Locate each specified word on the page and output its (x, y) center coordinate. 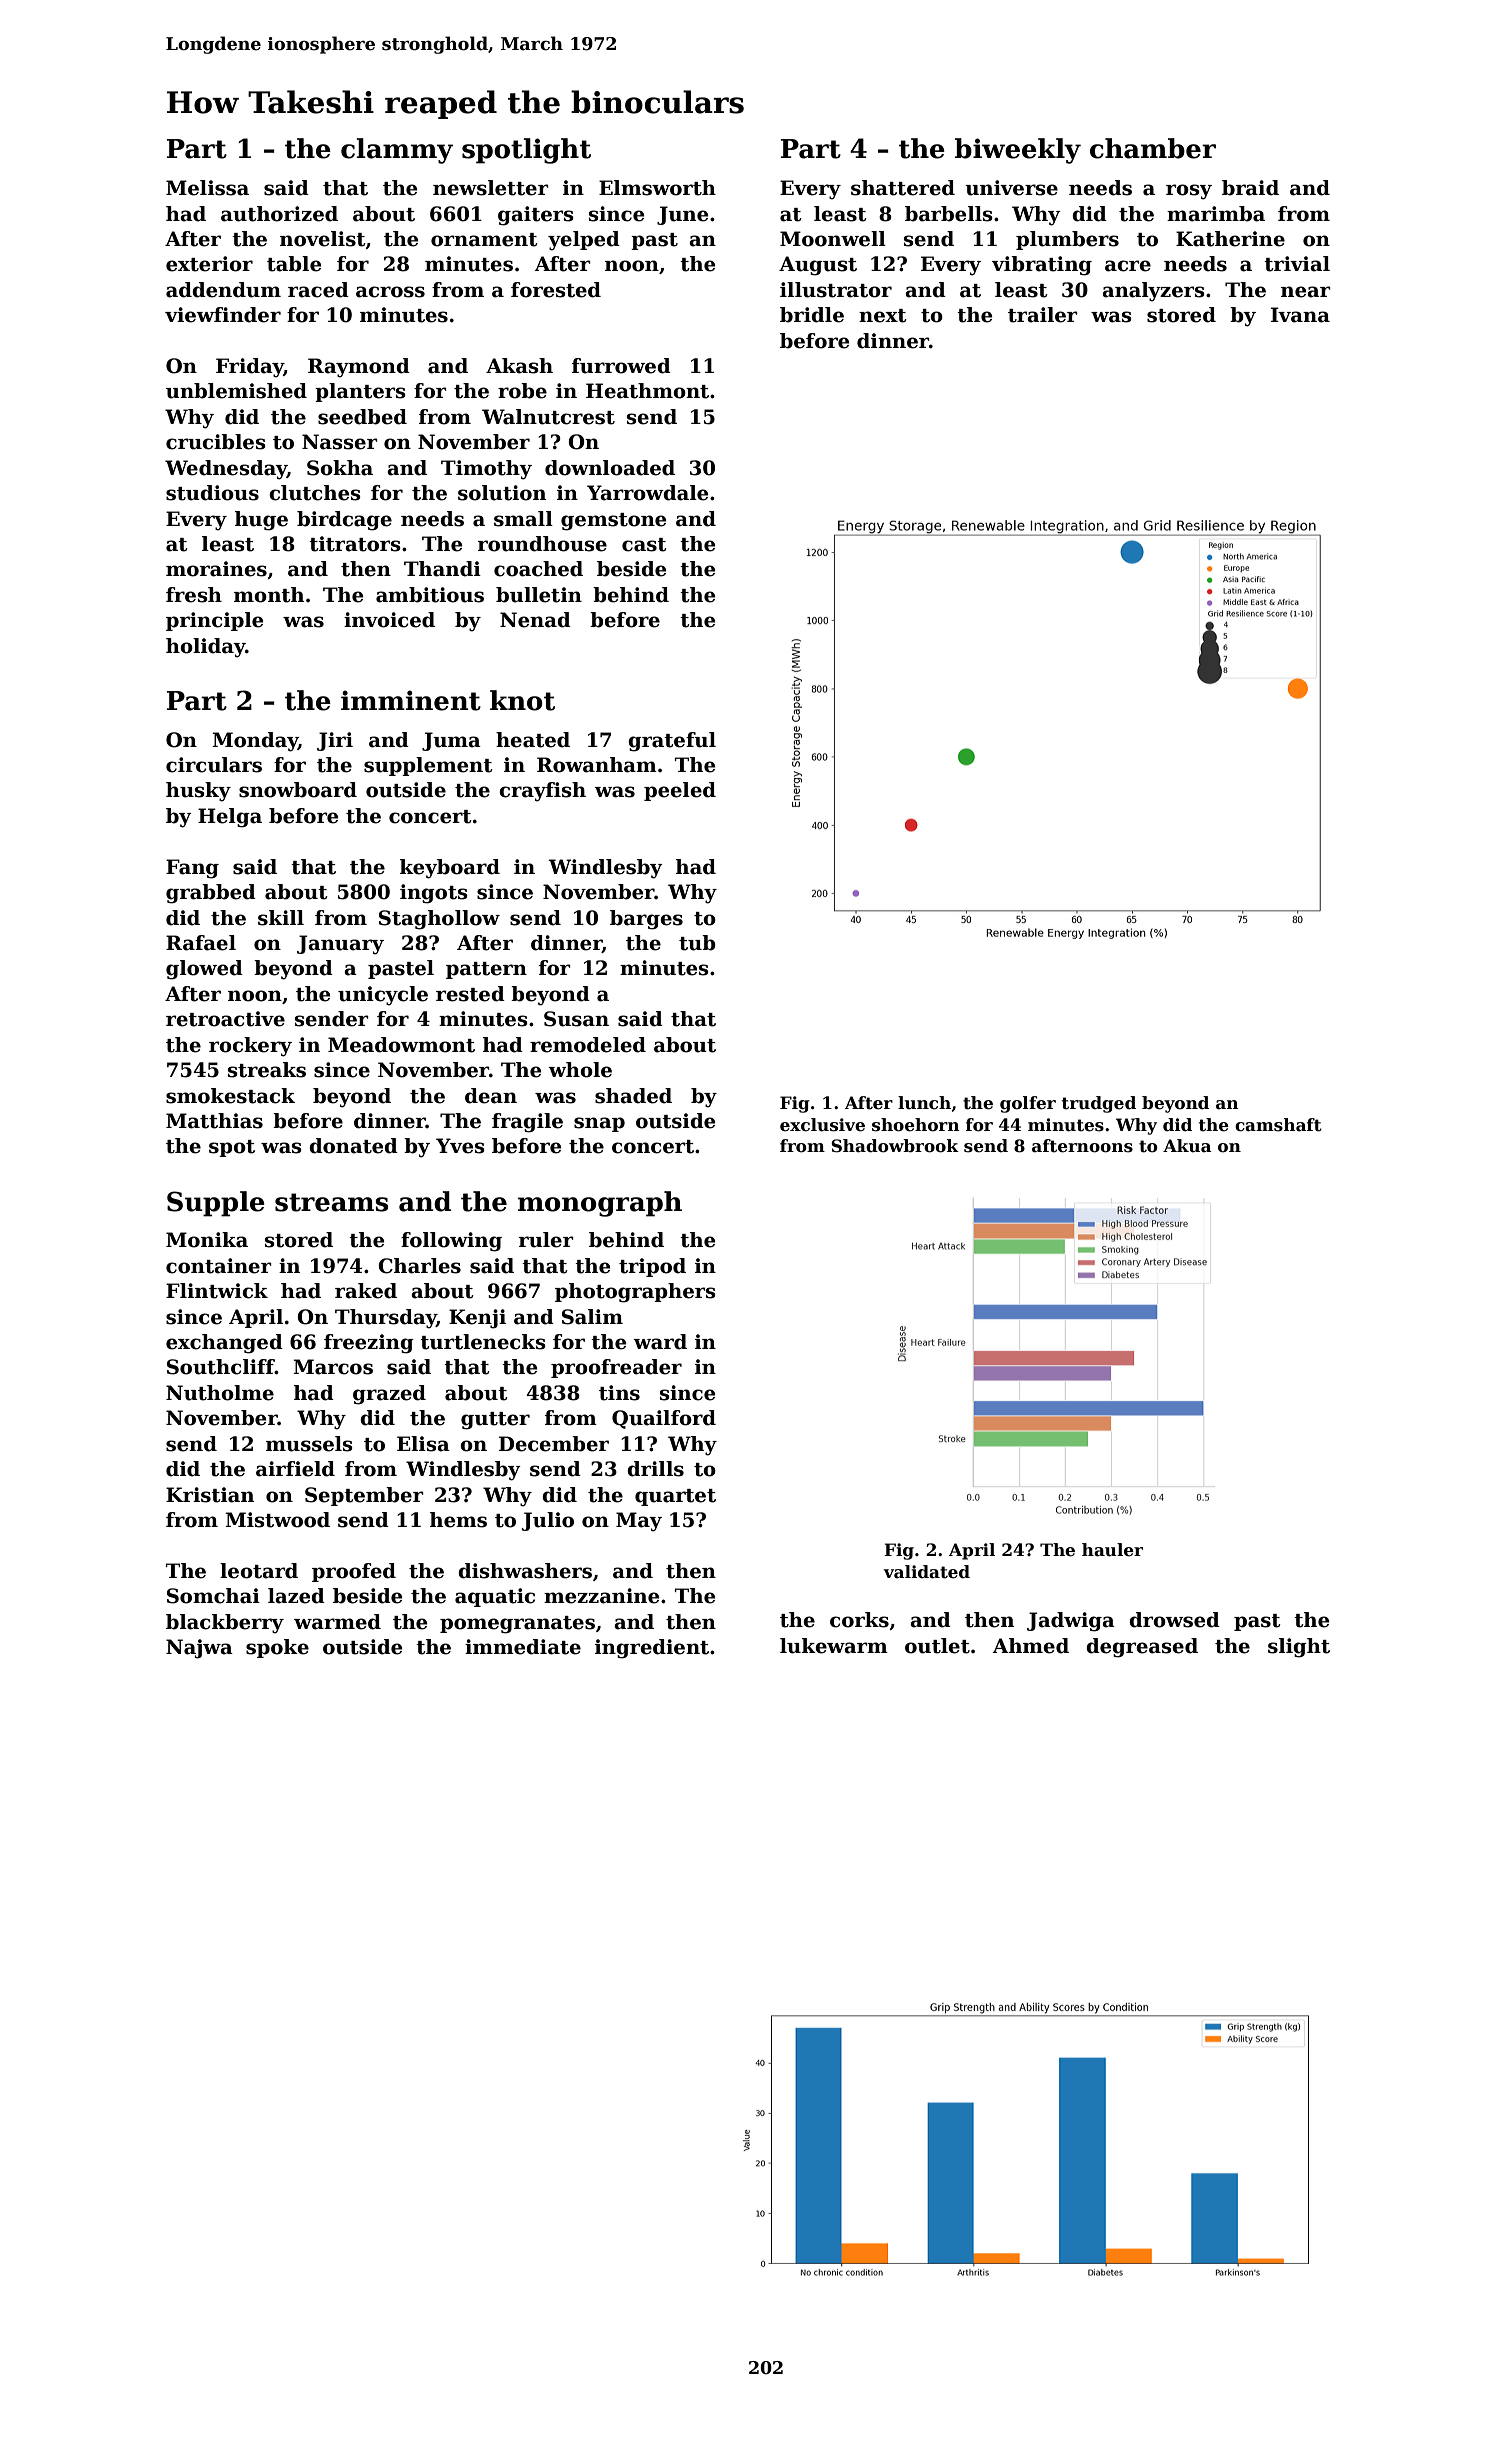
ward (660, 1342)
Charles (419, 1266)
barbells (949, 214)
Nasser (340, 442)
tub (697, 943)
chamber (1153, 148)
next (882, 316)
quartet (675, 1497)
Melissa (207, 188)
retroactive (225, 1019)
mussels (309, 1444)
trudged (1099, 1104)
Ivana (1300, 315)
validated (927, 1572)
